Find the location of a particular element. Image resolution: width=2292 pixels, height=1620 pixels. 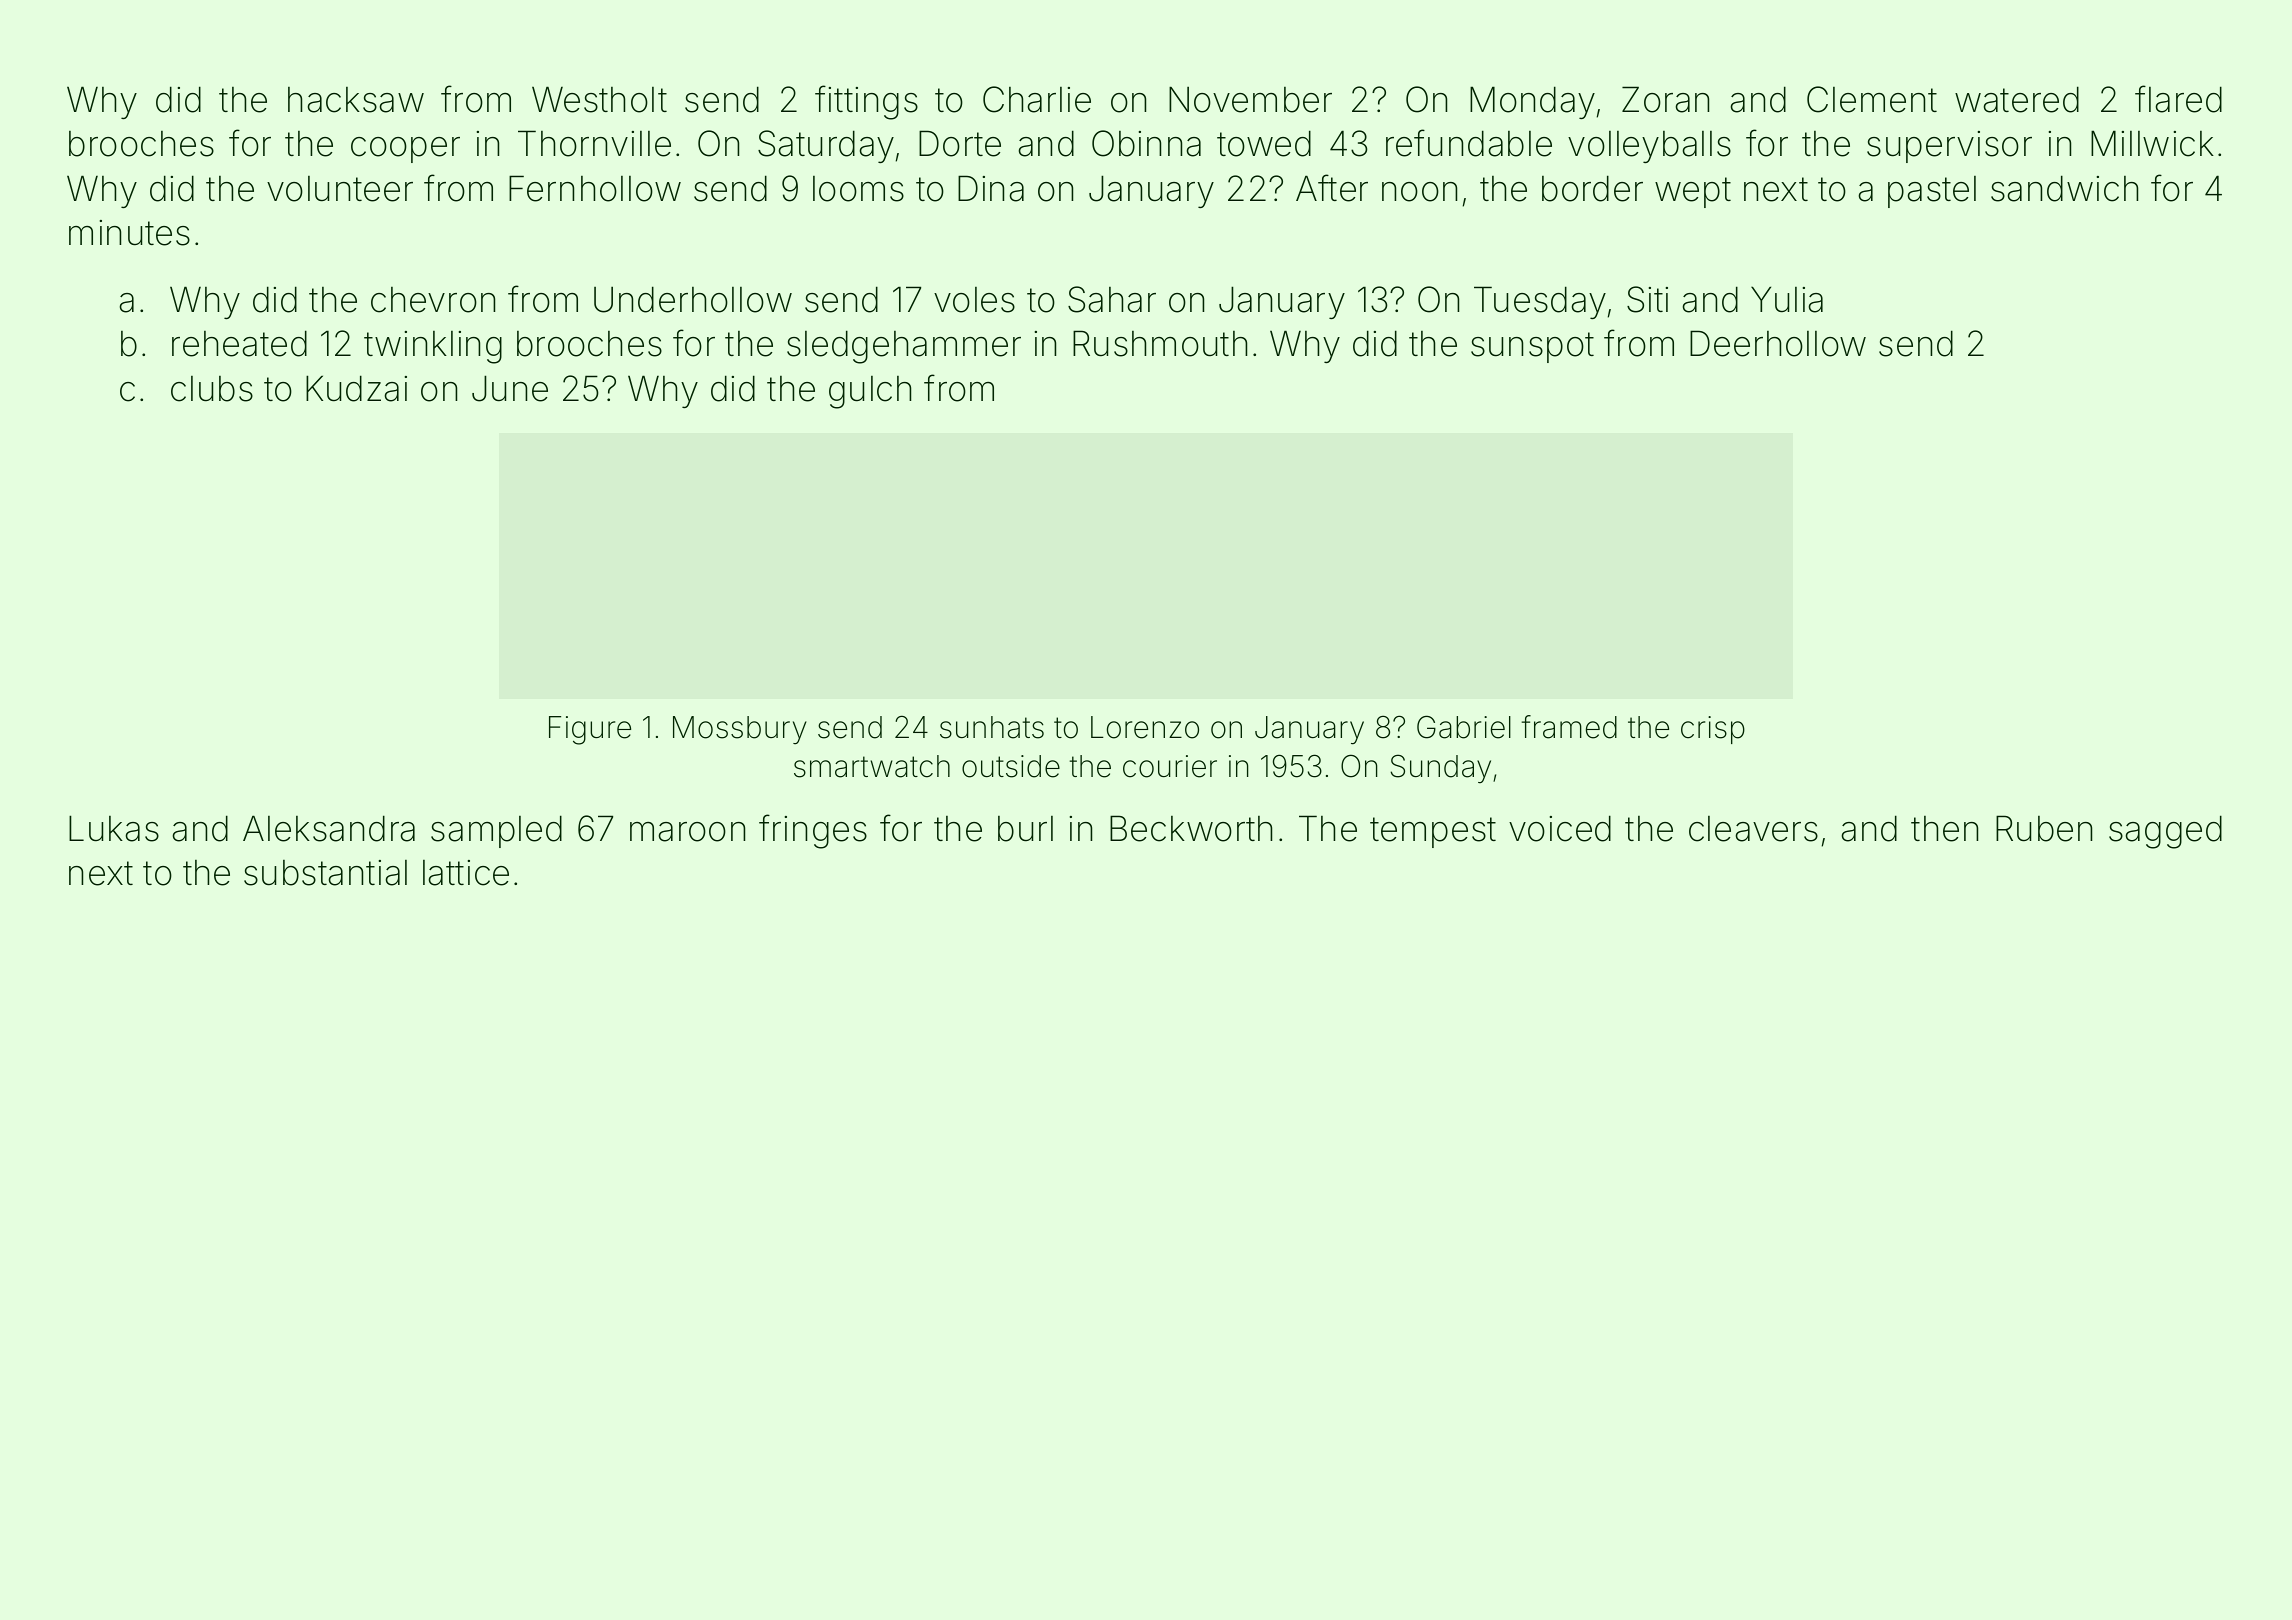

burl is located at coordinates (1025, 829).
